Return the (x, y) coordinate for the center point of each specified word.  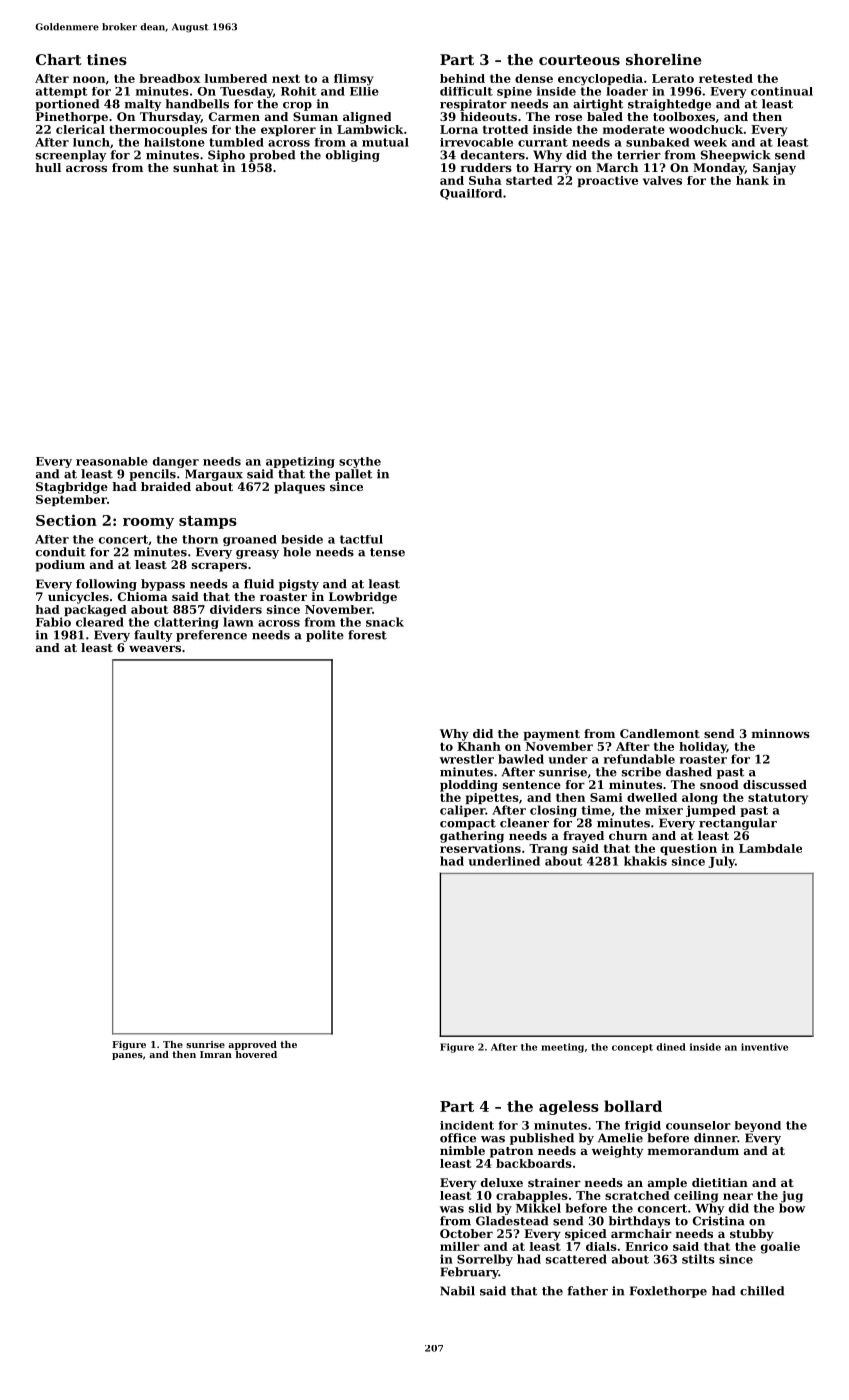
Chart (59, 59)
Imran (216, 1054)
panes (127, 1056)
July (721, 862)
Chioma (143, 596)
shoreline (664, 59)
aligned (367, 118)
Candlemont (660, 733)
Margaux (214, 475)
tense (387, 552)
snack (385, 622)
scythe (360, 462)
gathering (472, 837)
